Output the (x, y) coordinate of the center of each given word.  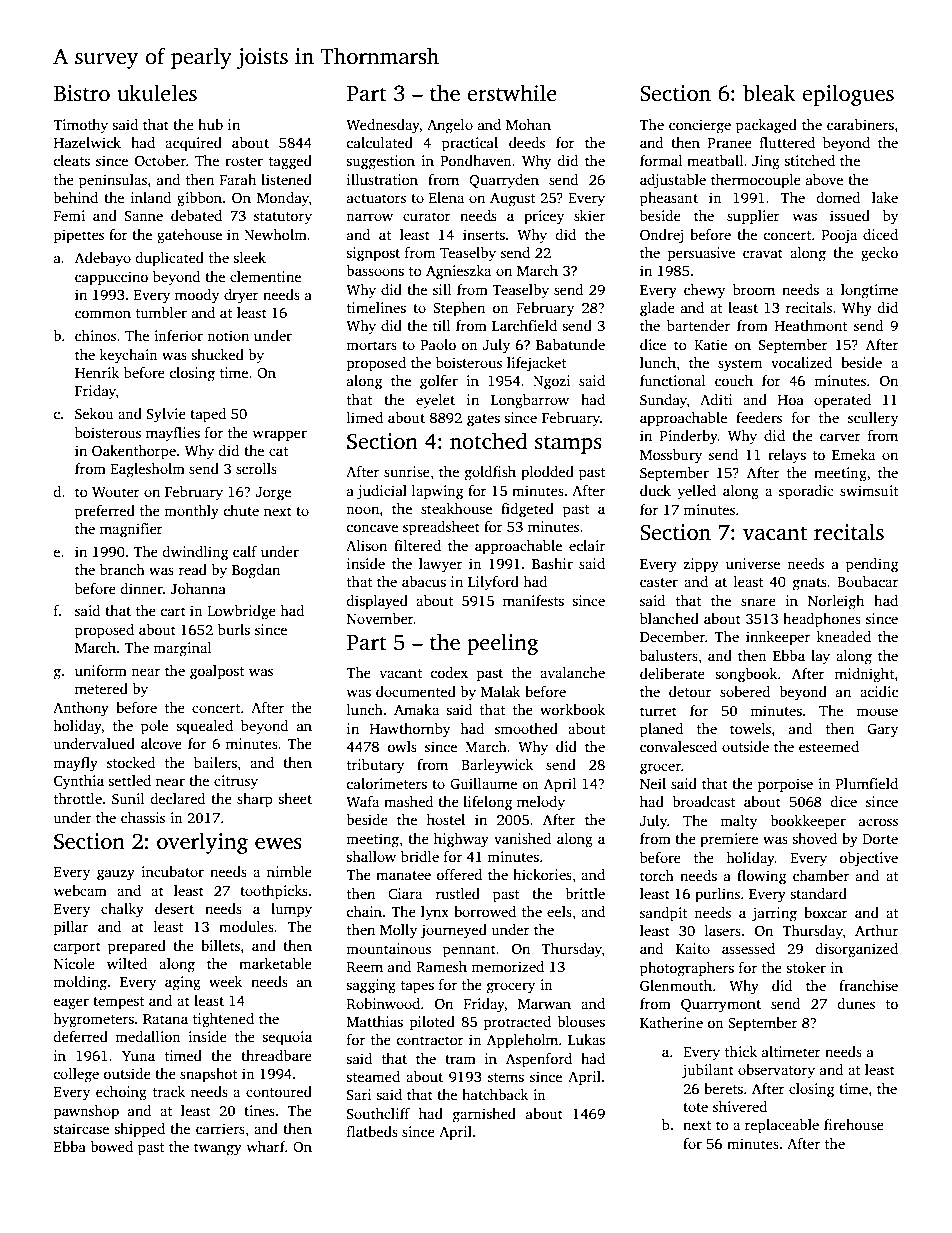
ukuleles (157, 93)
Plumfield (867, 783)
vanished (522, 838)
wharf (265, 1146)
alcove (161, 743)
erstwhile (512, 93)
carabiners (860, 124)
